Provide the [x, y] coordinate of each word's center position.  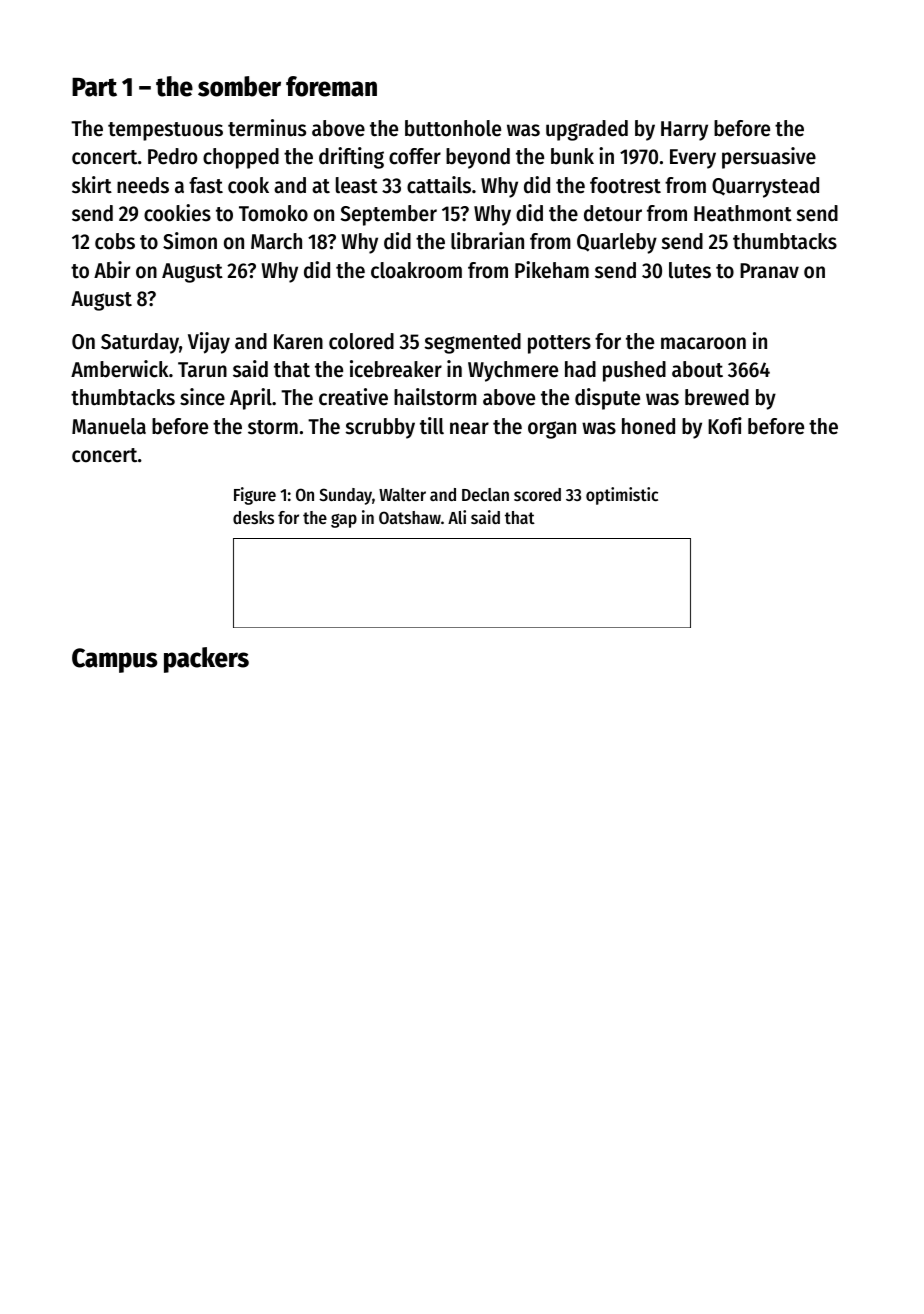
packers [206, 660]
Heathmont [743, 213]
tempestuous [165, 131]
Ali [457, 517]
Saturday [140, 343]
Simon [190, 241]
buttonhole [453, 128]
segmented [473, 343]
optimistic [622, 496]
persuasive [769, 158]
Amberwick [119, 369]
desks [253, 517]
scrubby [380, 428]
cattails [439, 185]
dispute [607, 399]
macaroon [703, 343]
